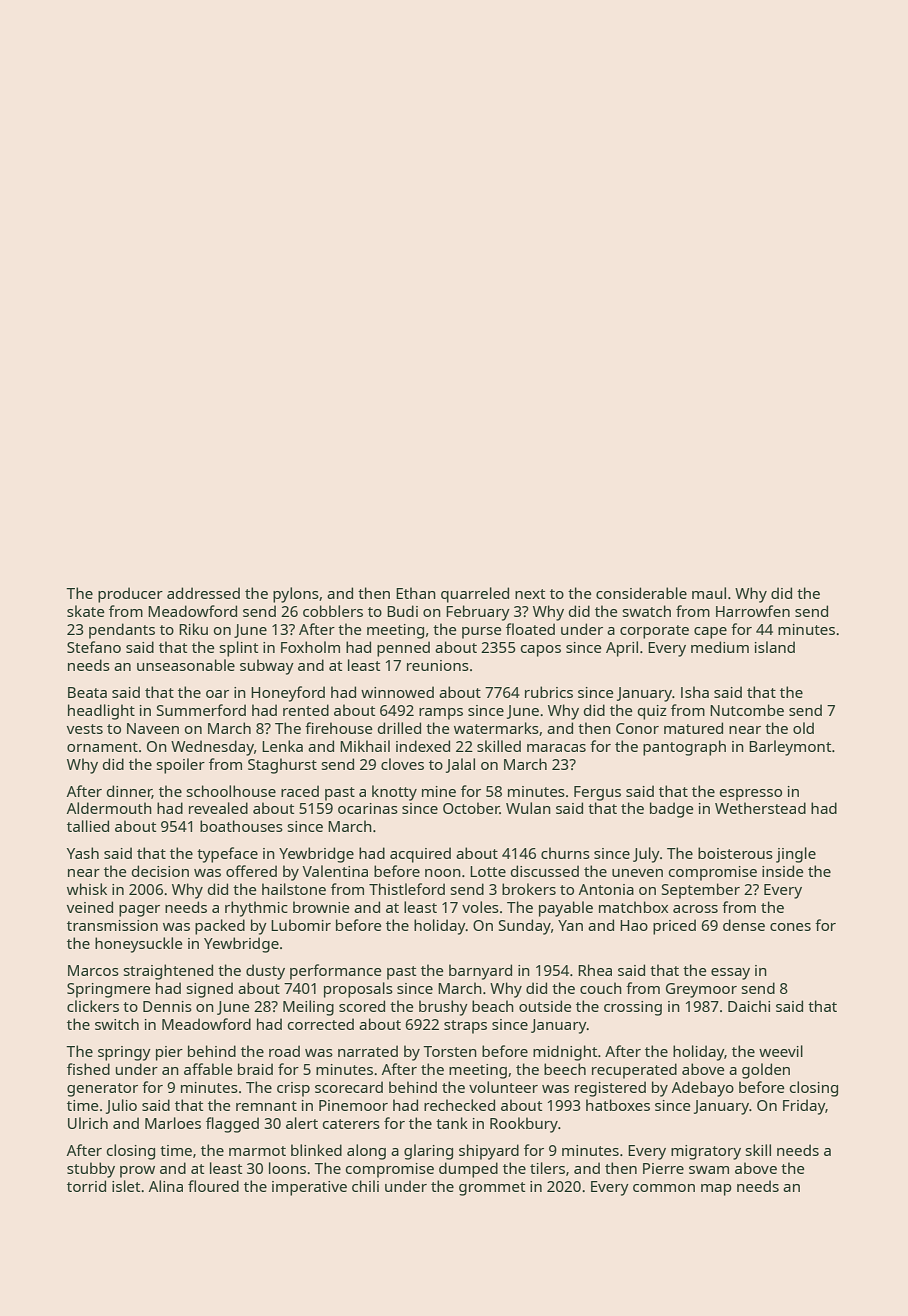 This screenshot has width=908, height=1316. Describe the element at coordinates (85, 729) in the screenshot. I see `vests` at that location.
